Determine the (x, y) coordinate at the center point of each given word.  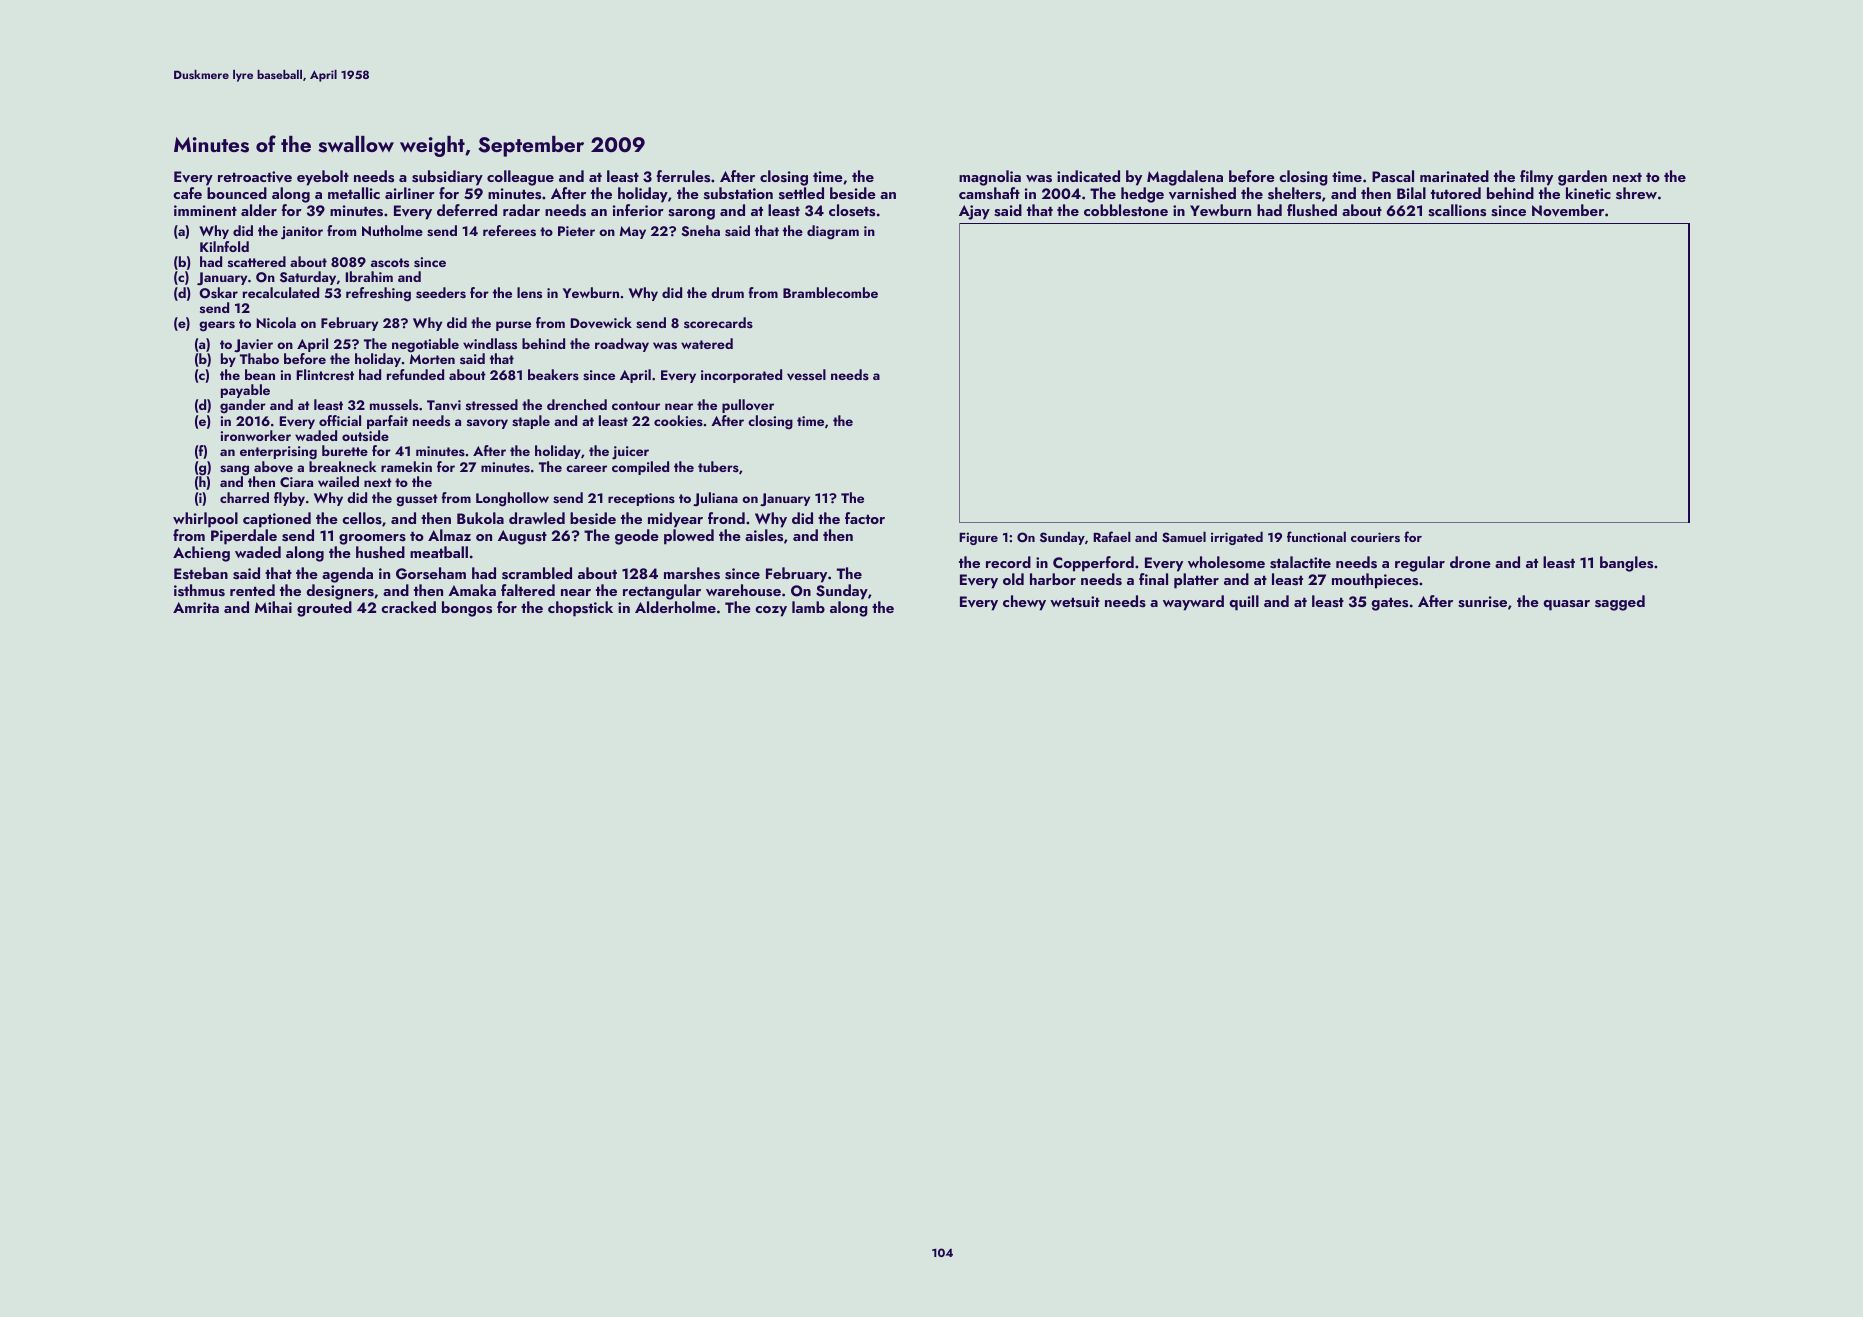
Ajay (974, 212)
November (1568, 210)
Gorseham (431, 573)
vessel (806, 375)
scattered (257, 261)
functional (1316, 536)
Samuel (1184, 536)
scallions (1457, 210)
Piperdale (244, 537)
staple (531, 422)
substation (738, 193)
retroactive (255, 177)
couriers (1375, 537)
